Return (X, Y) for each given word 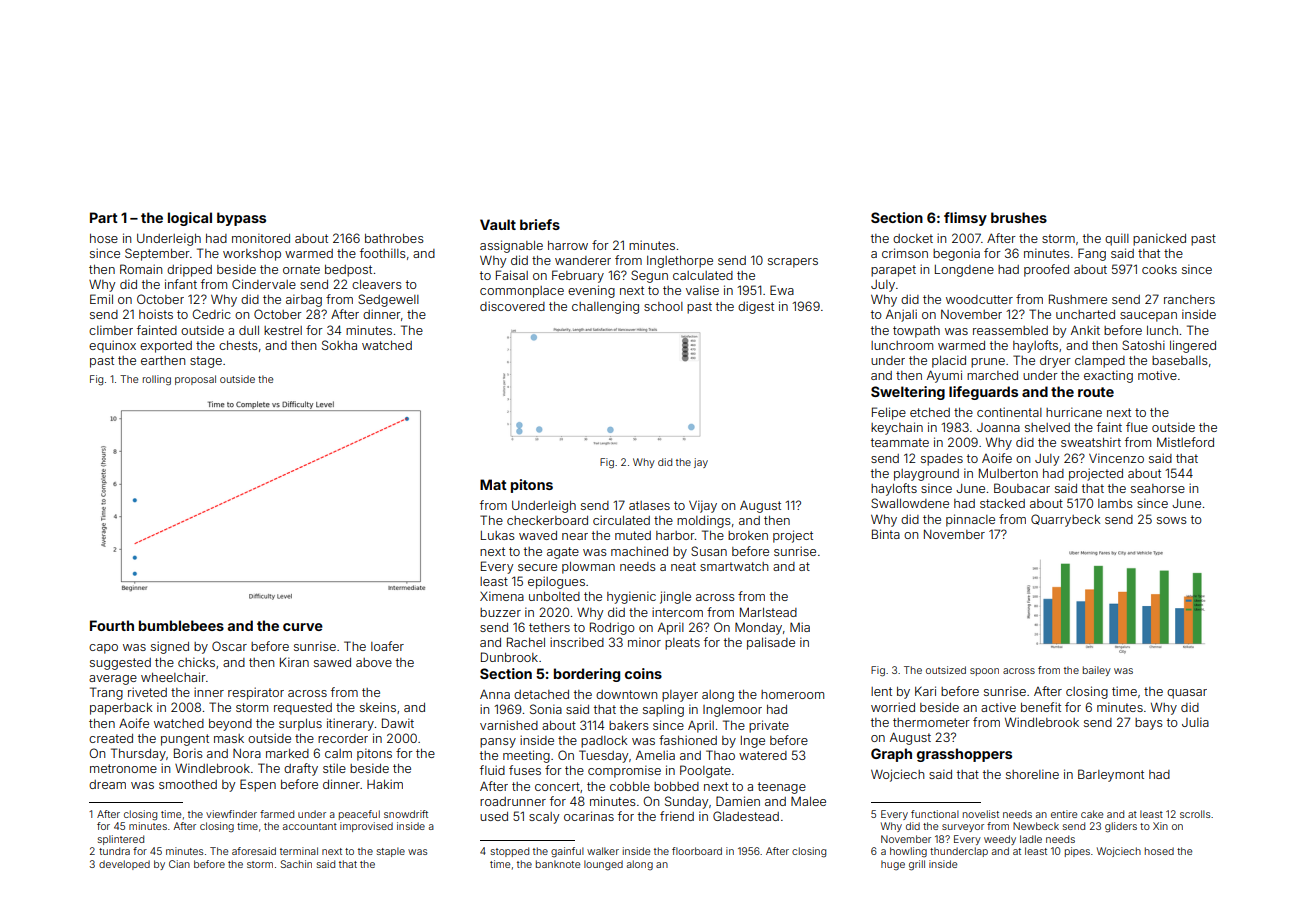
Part (104, 217)
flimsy (965, 219)
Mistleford (1185, 442)
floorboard (697, 851)
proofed (1046, 270)
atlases (649, 505)
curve (303, 627)
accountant (310, 826)
